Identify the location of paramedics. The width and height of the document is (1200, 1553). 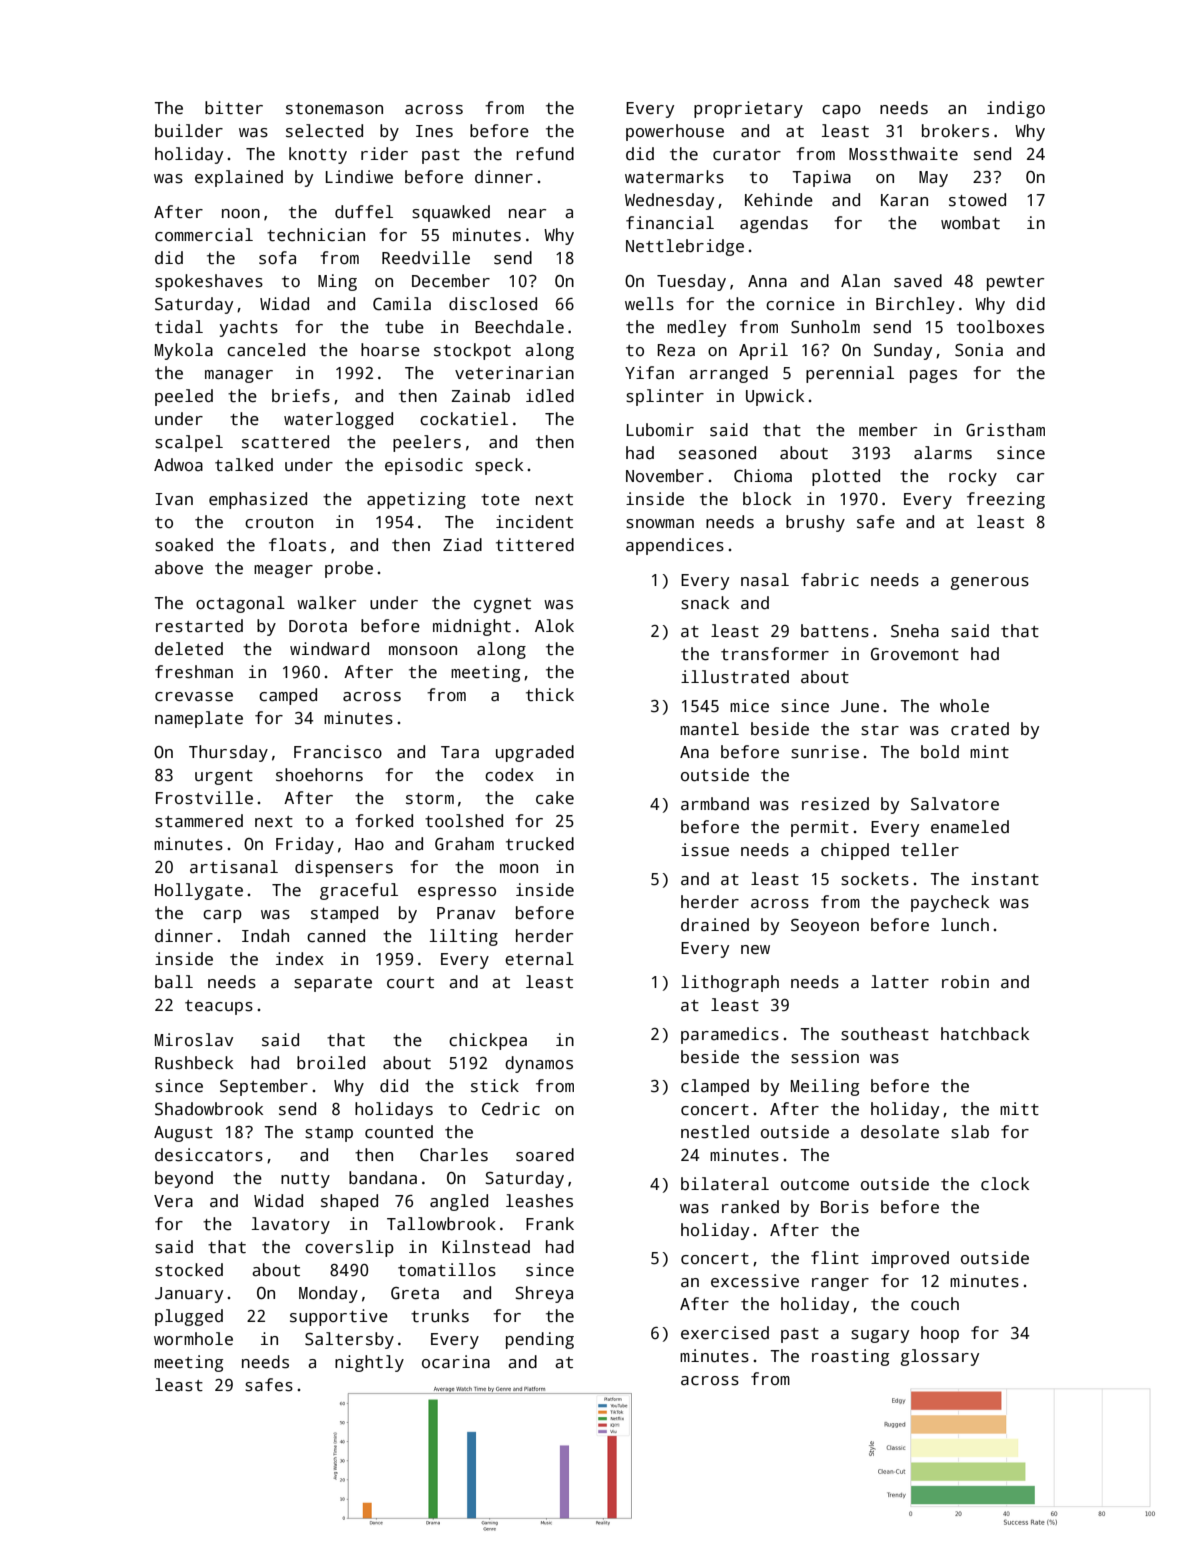
(730, 1035).
